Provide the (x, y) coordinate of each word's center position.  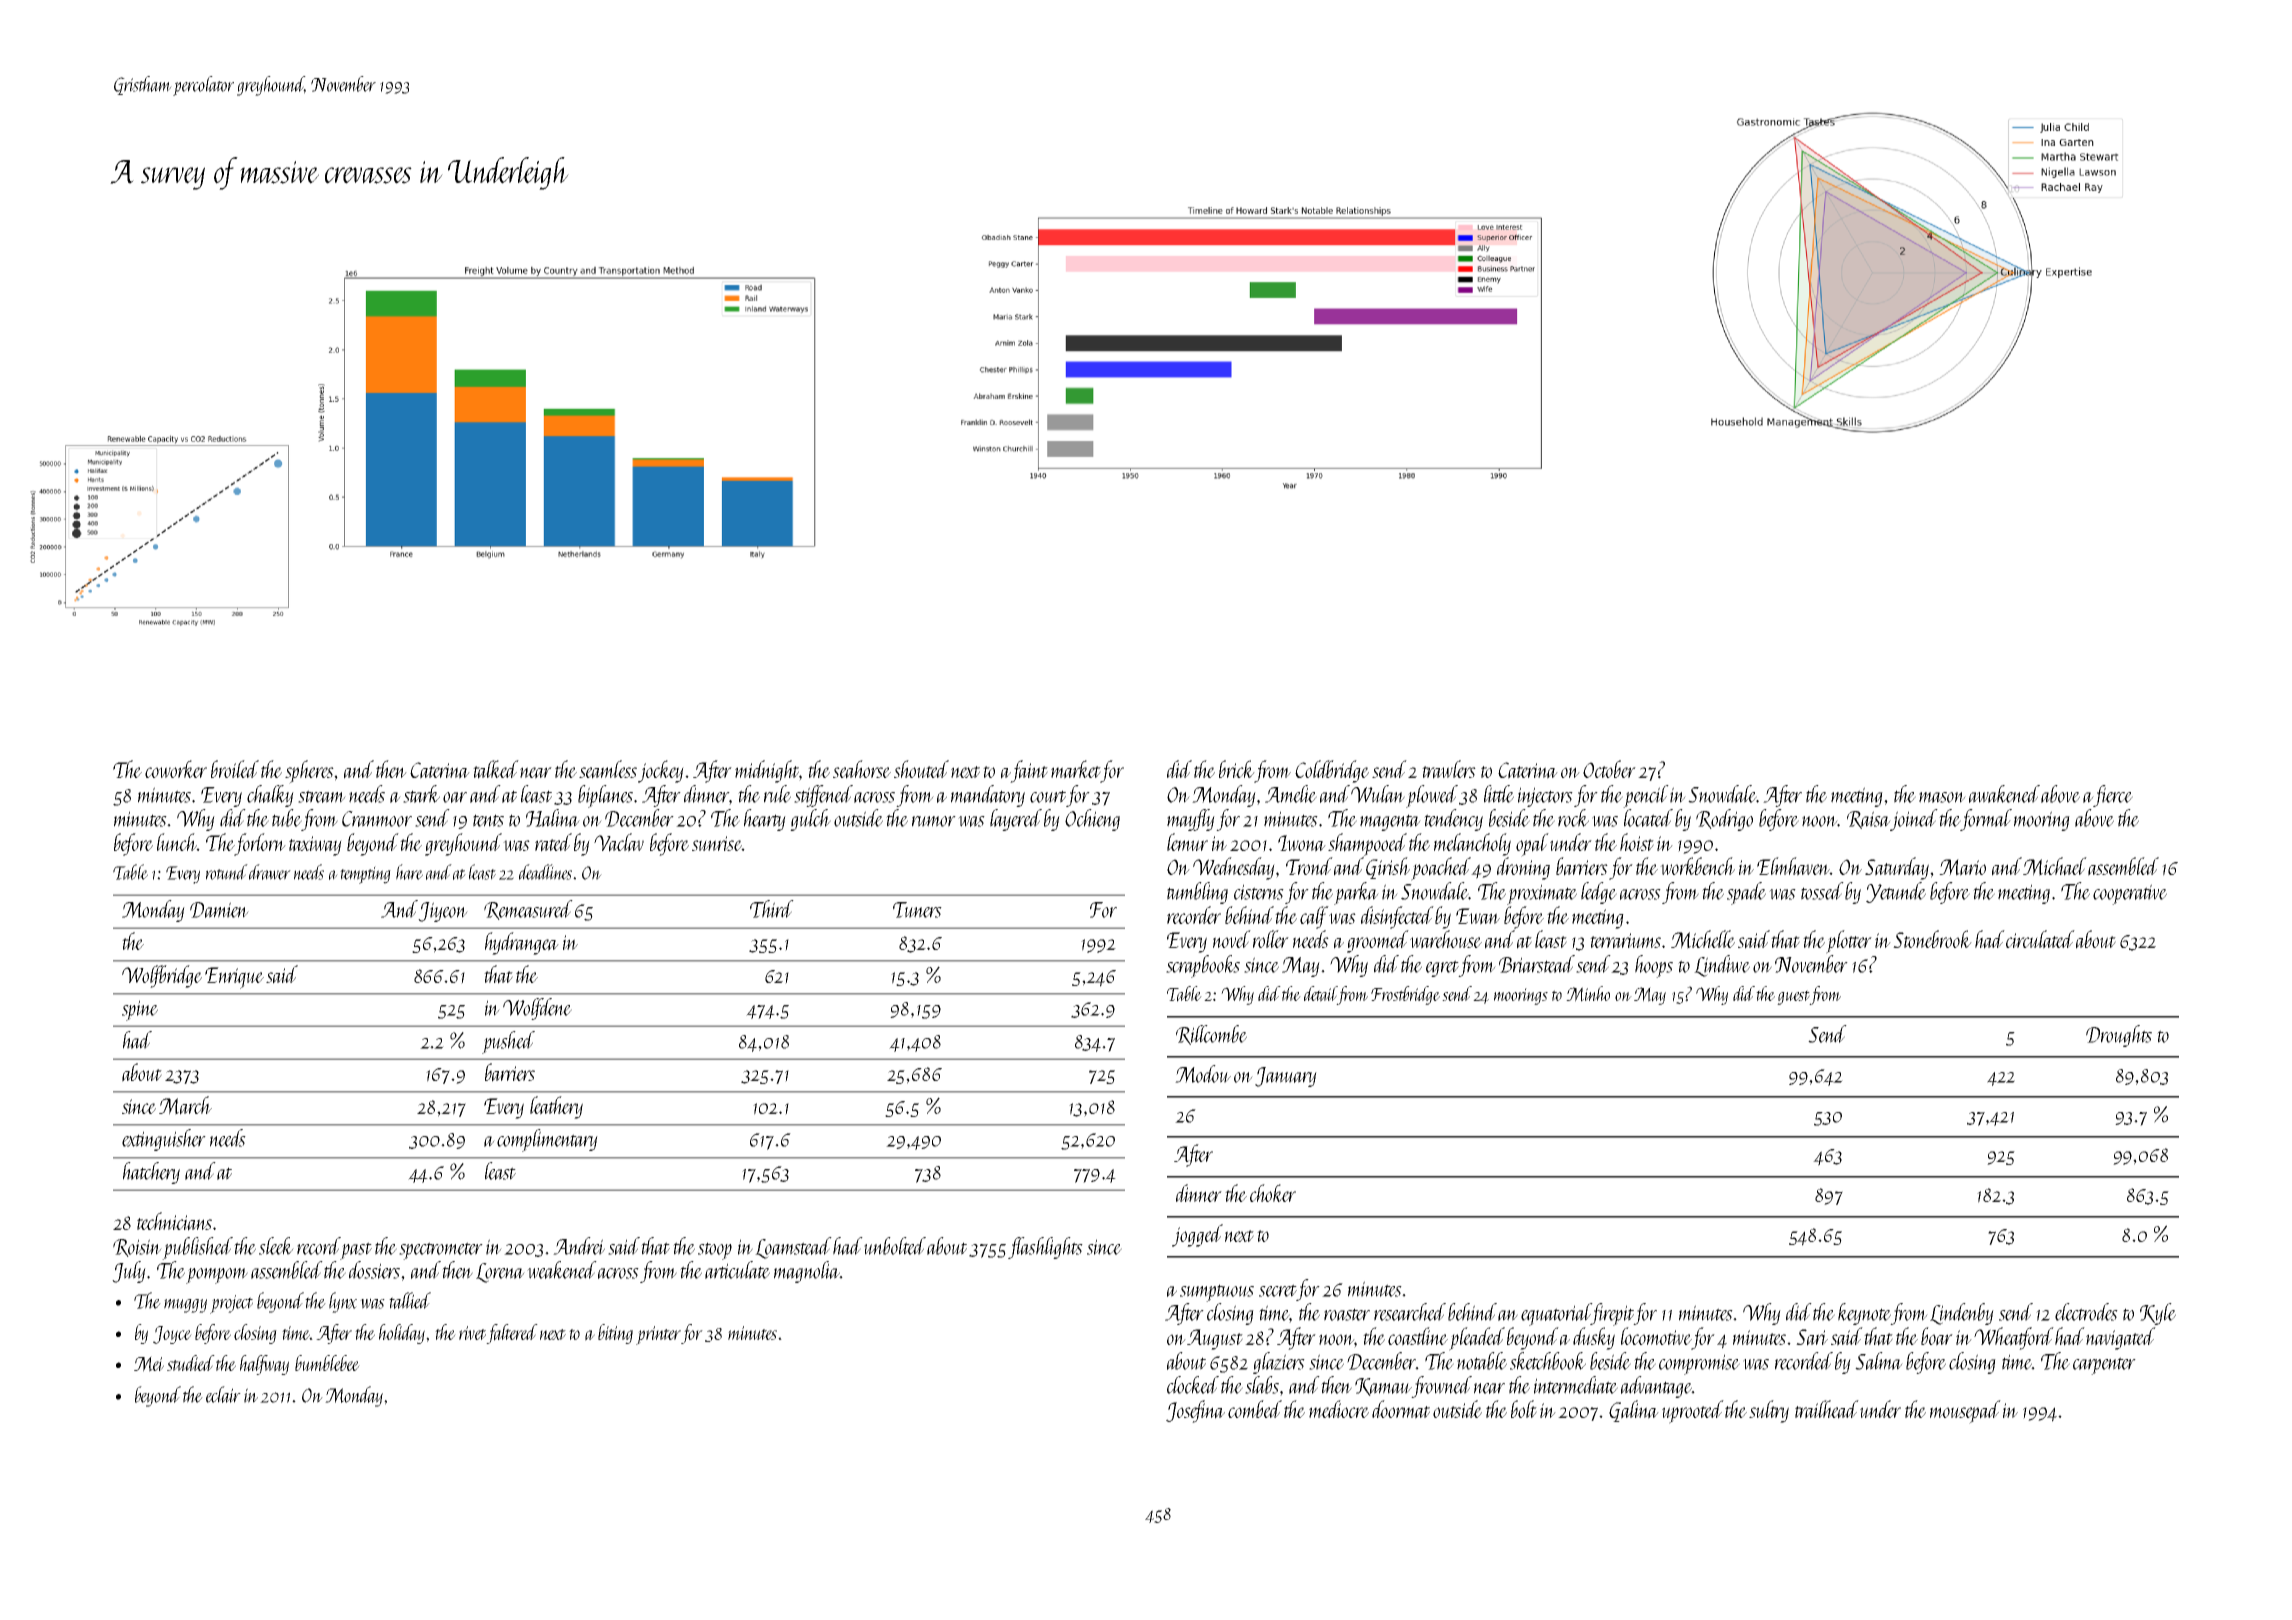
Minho (1588, 994)
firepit (1612, 1314)
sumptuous (1217, 1293)
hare (409, 872)
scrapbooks (1203, 966)
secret (1277, 1290)
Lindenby (1962, 1314)
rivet (472, 1333)
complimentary (547, 1140)
